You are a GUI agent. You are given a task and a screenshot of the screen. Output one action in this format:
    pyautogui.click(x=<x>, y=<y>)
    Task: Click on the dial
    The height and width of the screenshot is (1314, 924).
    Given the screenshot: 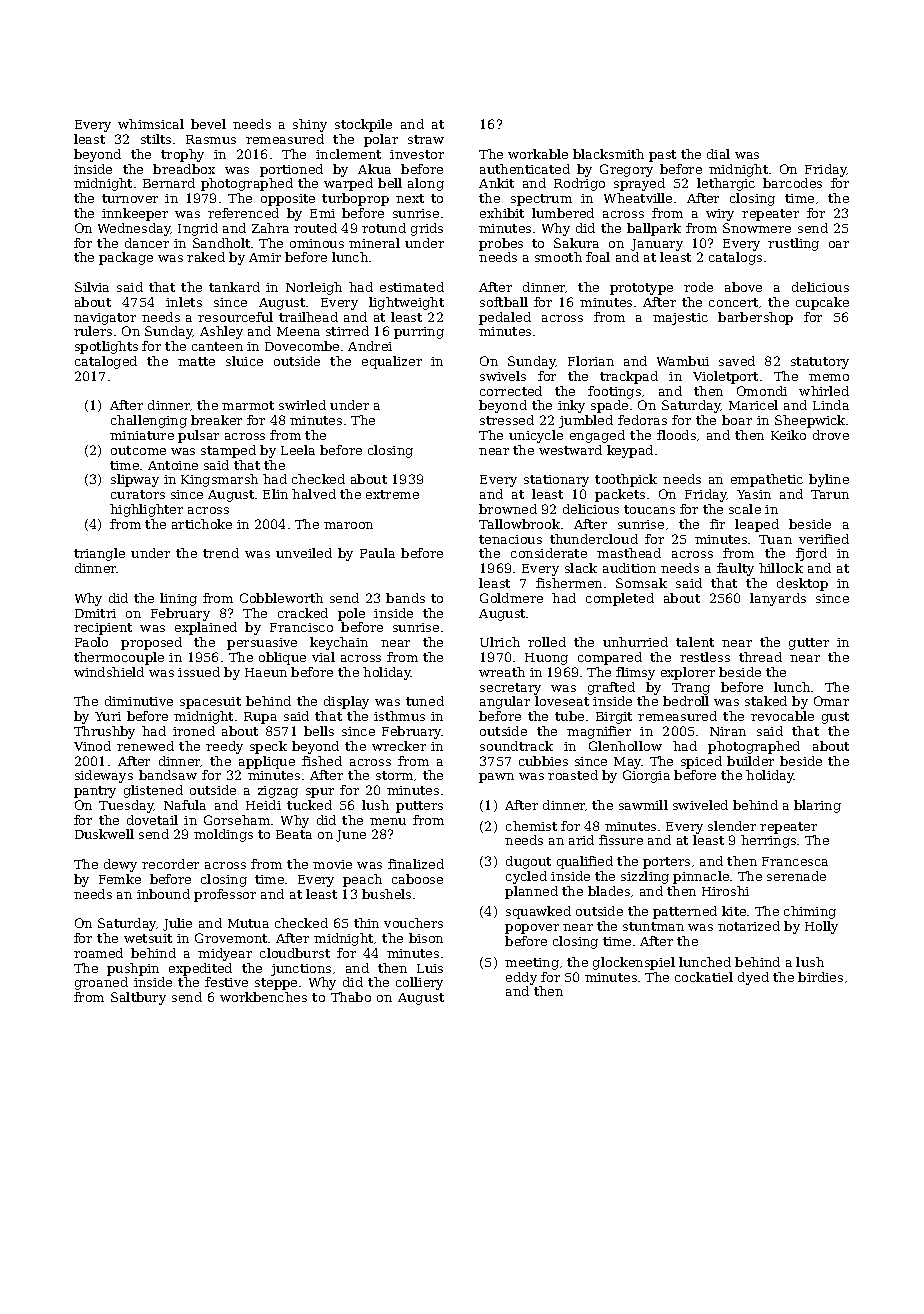 What is the action you would take?
    pyautogui.click(x=718, y=154)
